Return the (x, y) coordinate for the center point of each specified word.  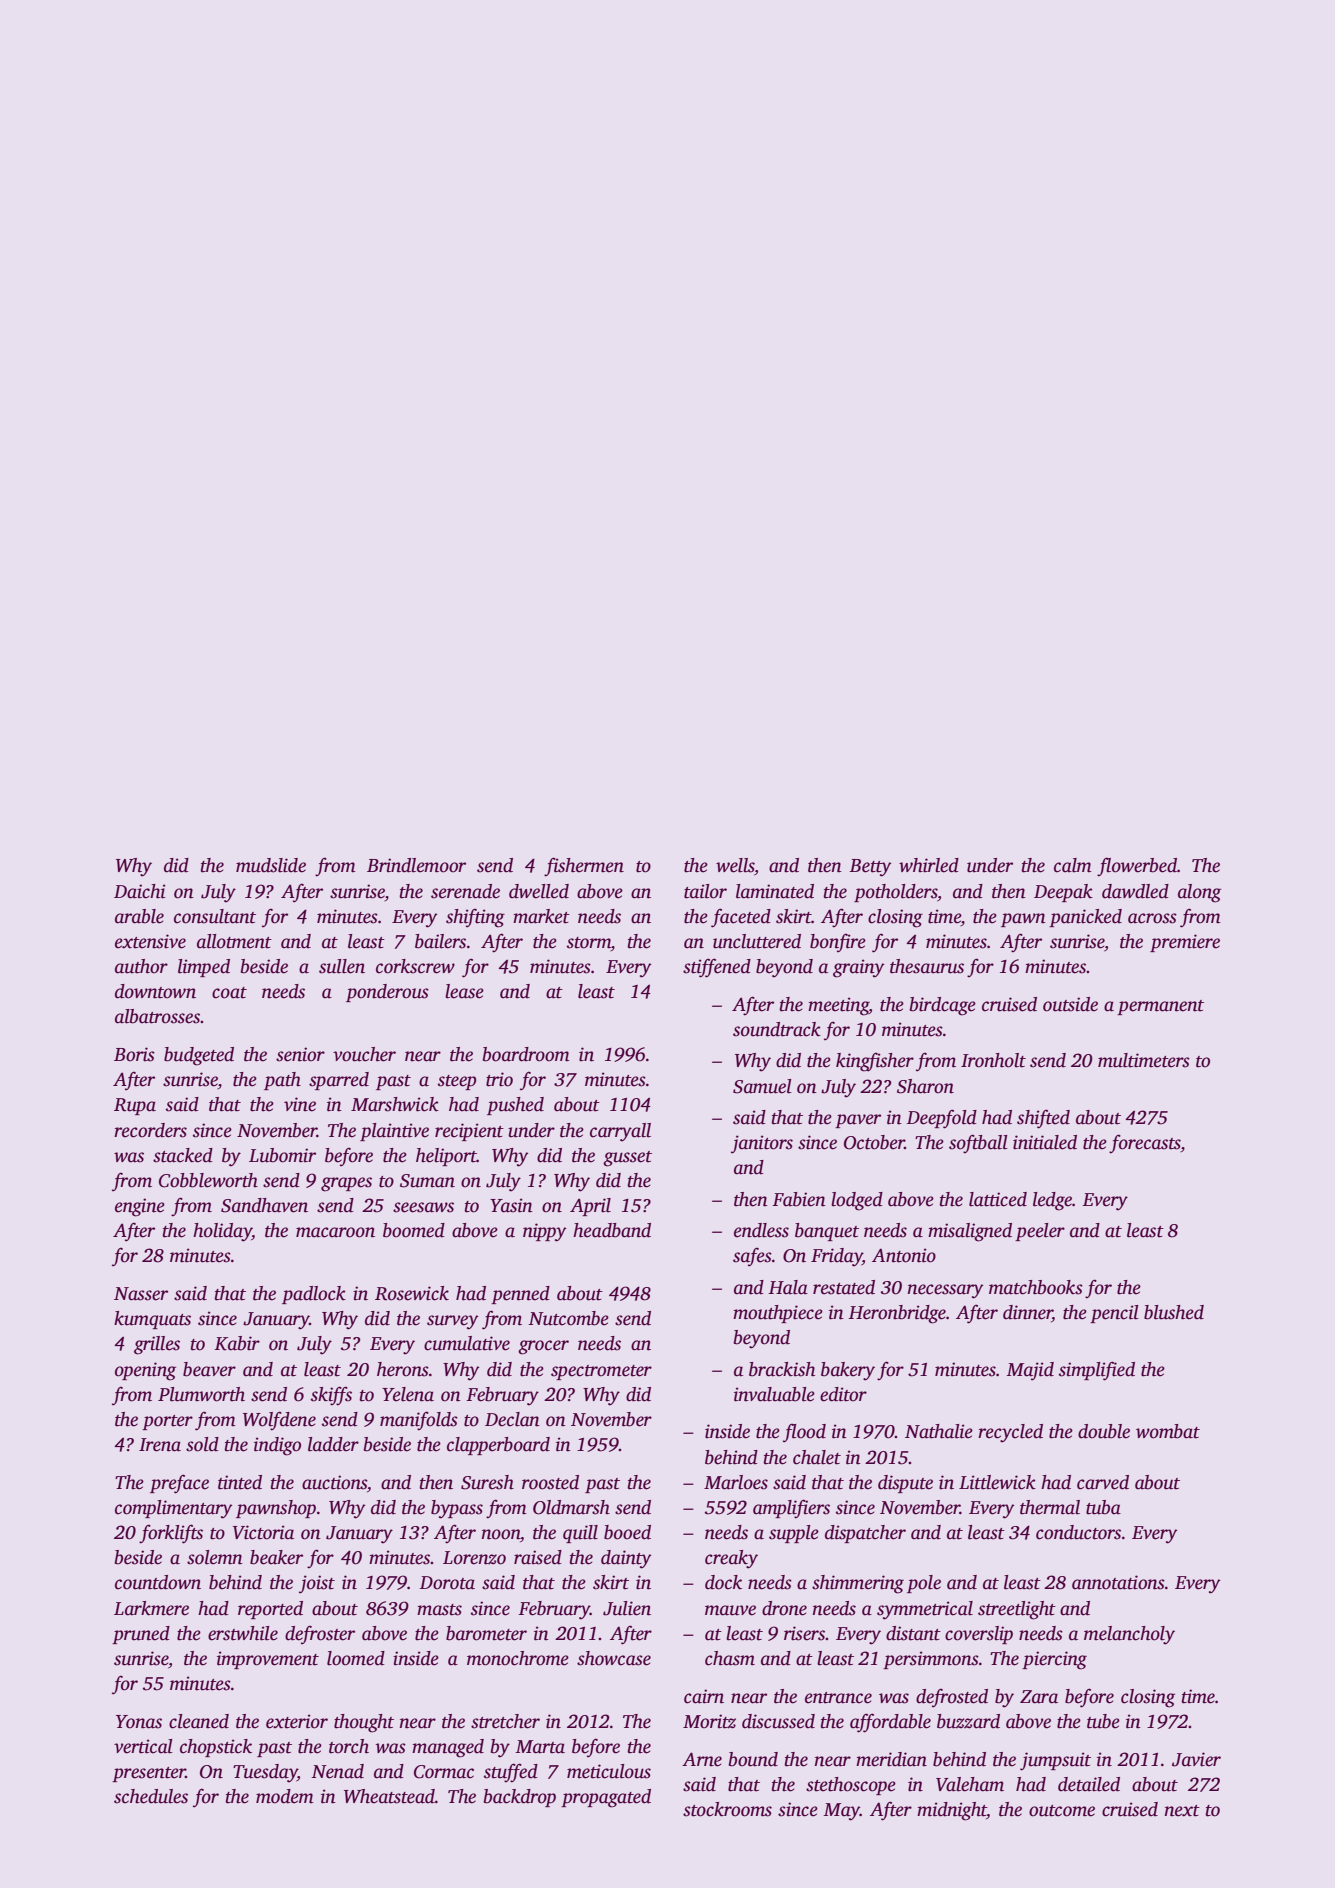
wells (735, 865)
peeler (1040, 1232)
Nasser (141, 1294)
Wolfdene (279, 1421)
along (1199, 893)
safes (752, 1257)
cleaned (199, 1721)
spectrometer (601, 1372)
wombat (1168, 1431)
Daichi (140, 891)
